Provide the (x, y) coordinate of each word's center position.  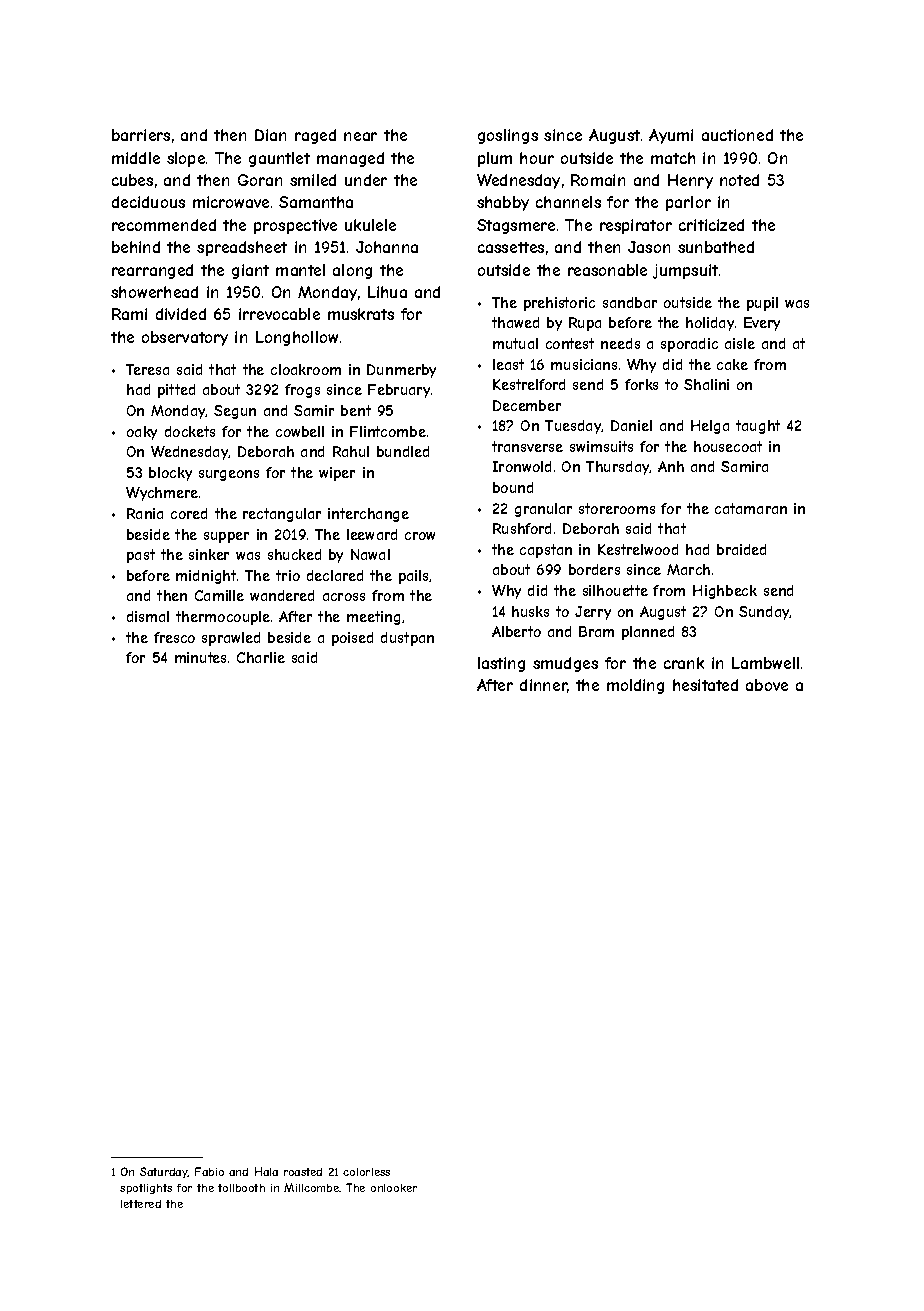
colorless (366, 1172)
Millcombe (312, 1187)
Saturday (164, 1172)
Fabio (209, 1171)
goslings (508, 136)
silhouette (615, 590)
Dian (270, 135)
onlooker (394, 1188)
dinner (544, 686)
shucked (294, 554)
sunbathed (716, 247)
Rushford (522, 528)
